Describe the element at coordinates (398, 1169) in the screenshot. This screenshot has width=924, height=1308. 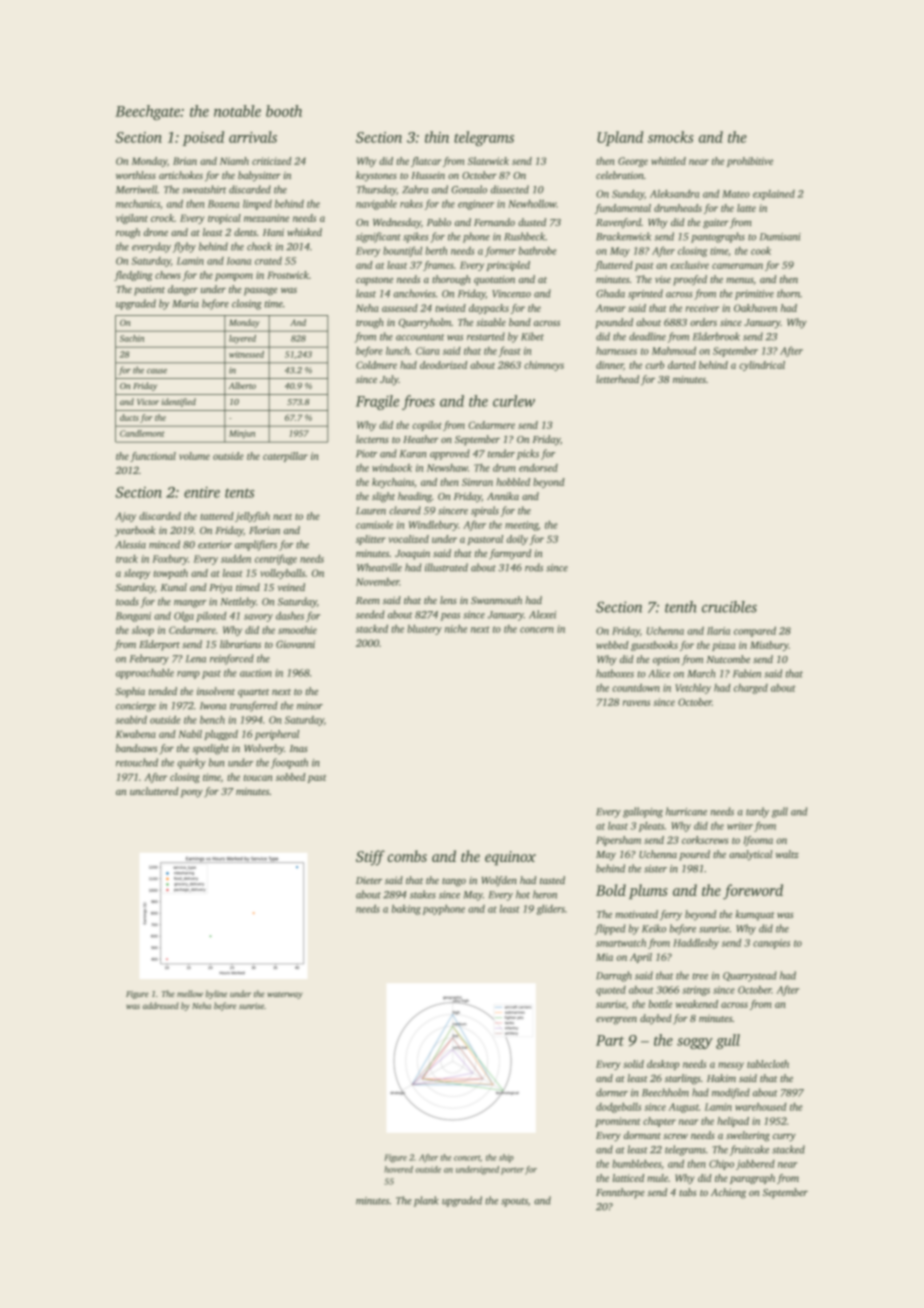
I see `hovered` at that location.
